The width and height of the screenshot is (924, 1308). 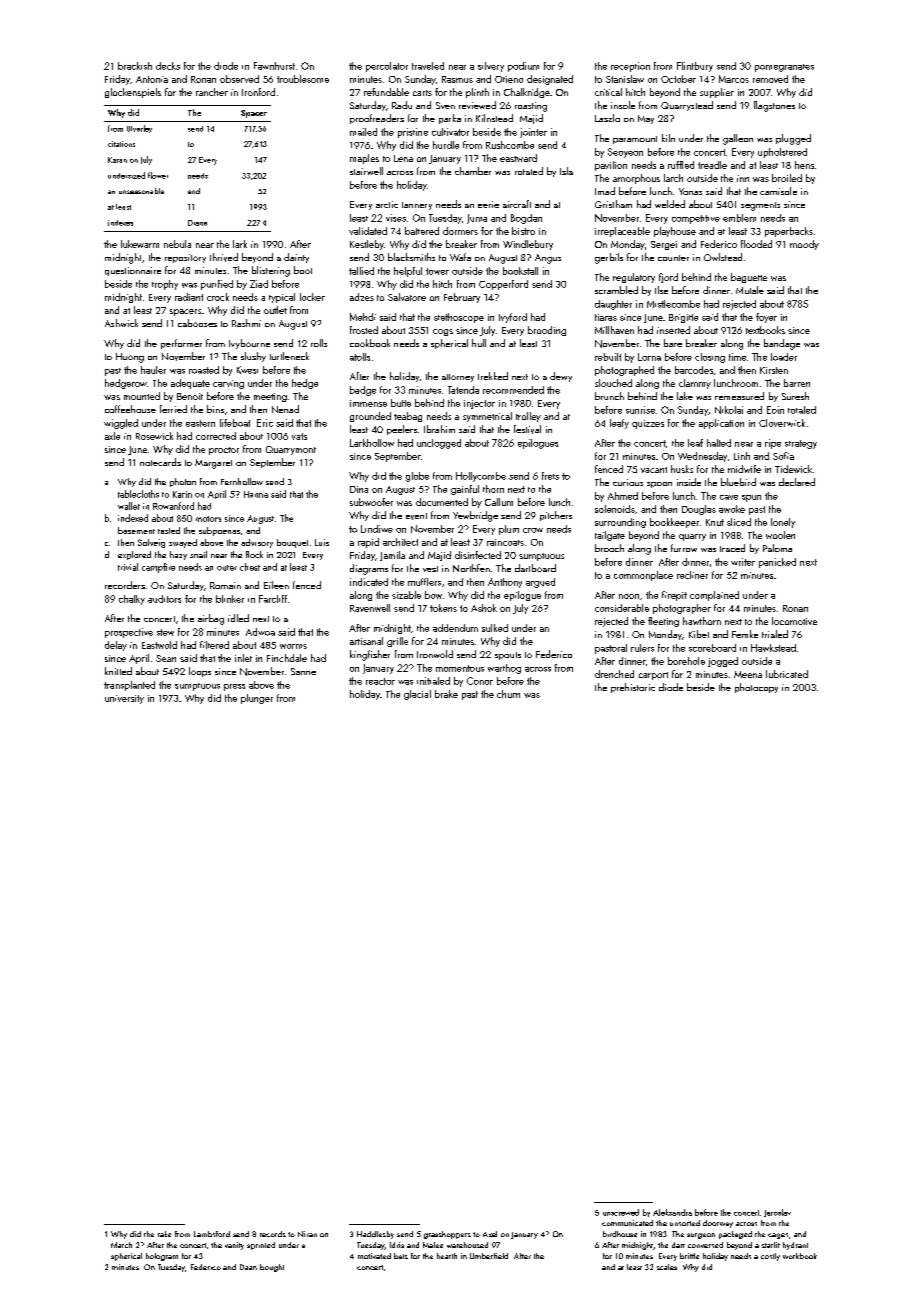 I want to click on designated, so click(x=550, y=80).
